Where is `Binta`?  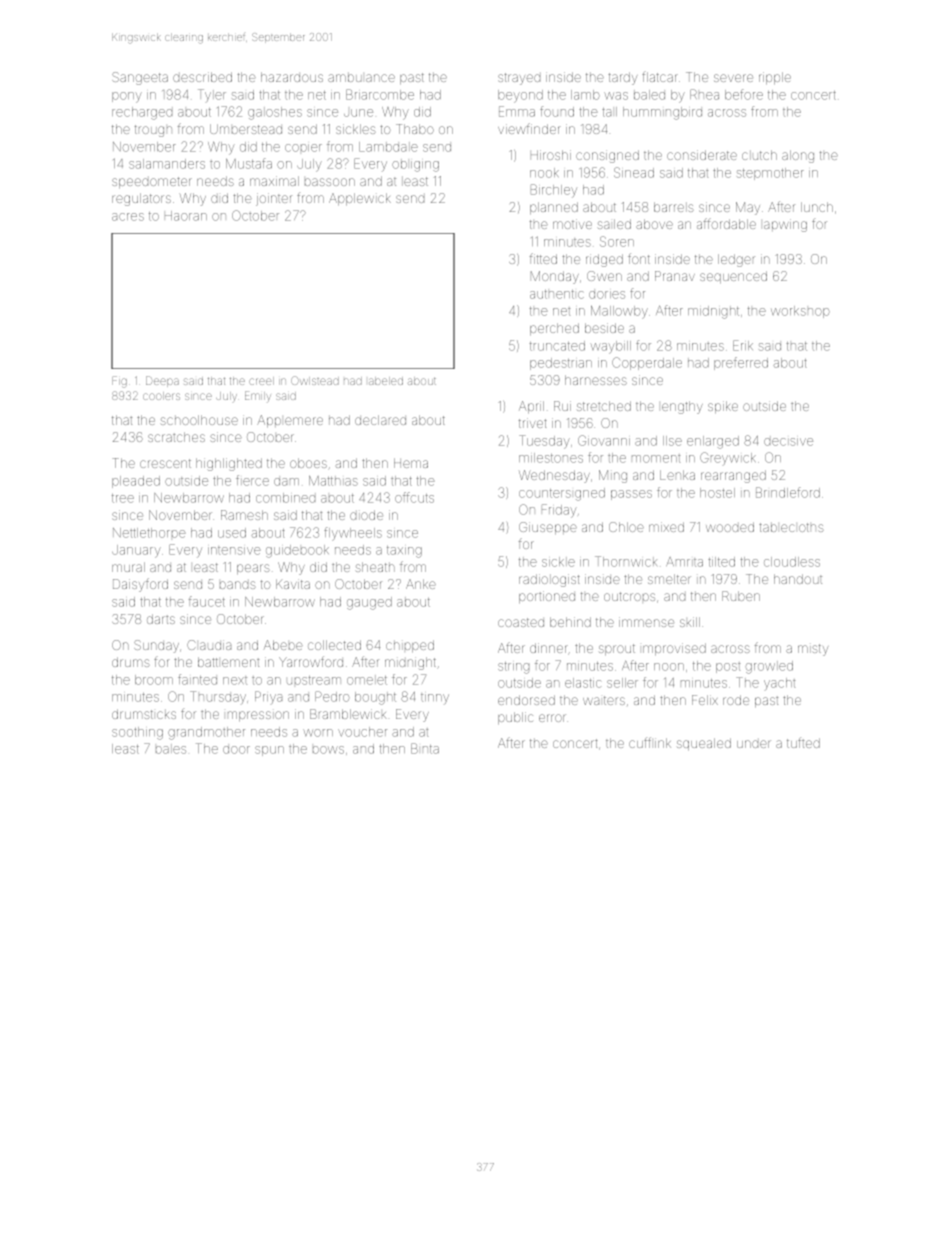 Binta is located at coordinates (425, 748).
